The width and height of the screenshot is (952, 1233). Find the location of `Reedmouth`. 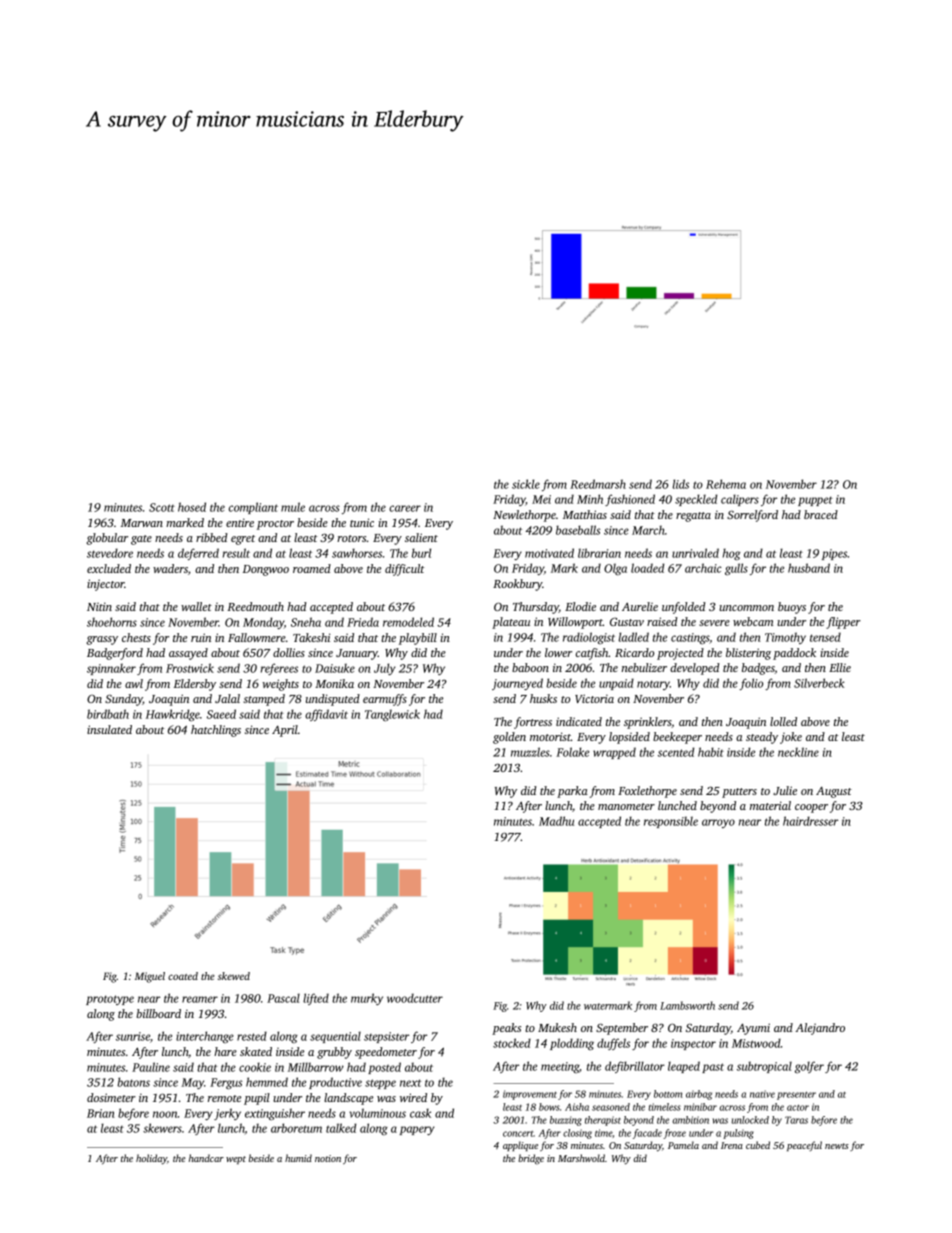

Reedmouth is located at coordinates (255, 606).
